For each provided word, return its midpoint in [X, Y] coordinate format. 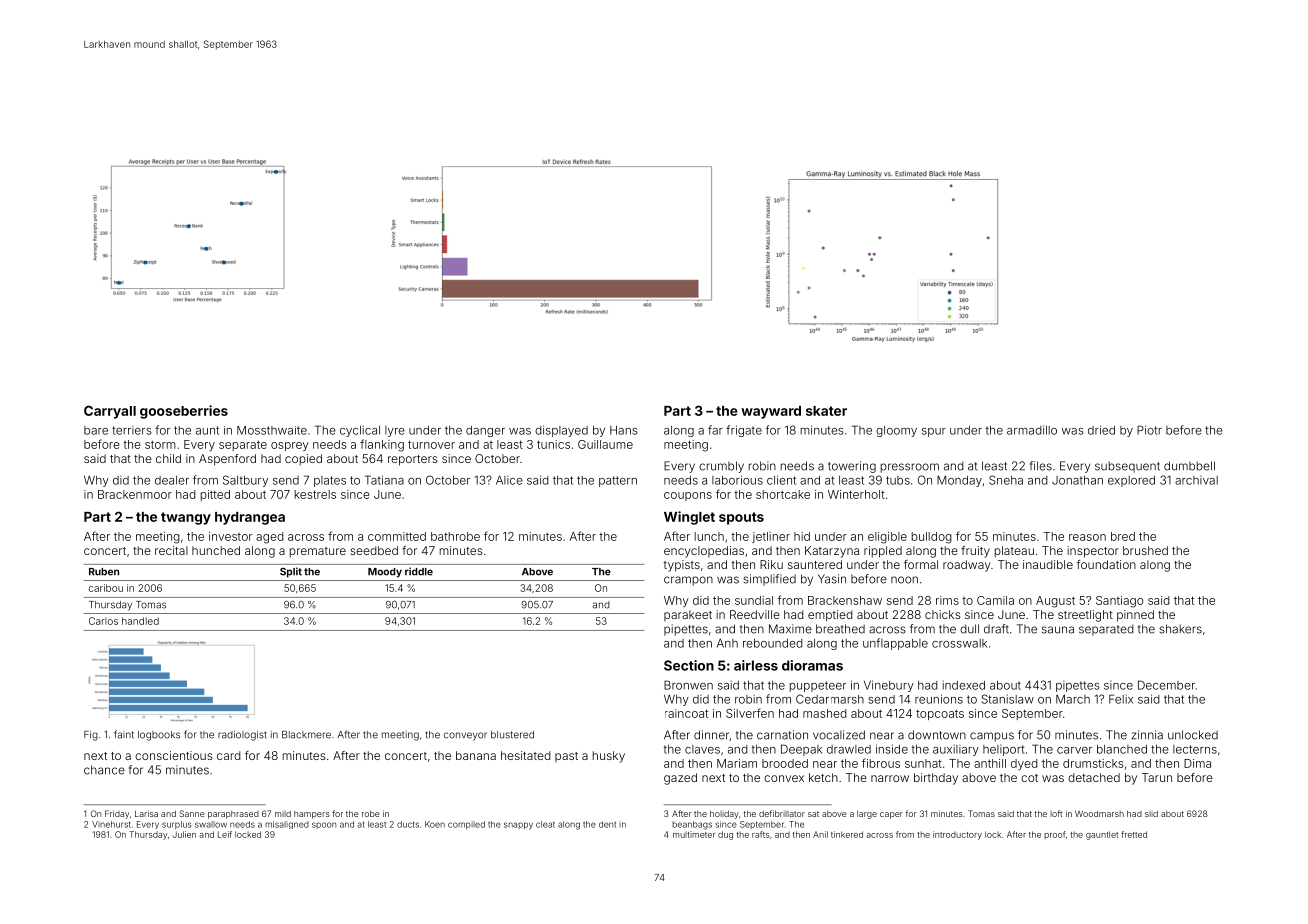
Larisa [146, 813]
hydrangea [250, 518]
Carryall [110, 412]
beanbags [692, 825]
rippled [883, 552]
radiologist [242, 736]
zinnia [1147, 735]
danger [485, 431]
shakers [1180, 629]
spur [934, 432]
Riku [771, 564]
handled [140, 621]
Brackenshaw [845, 600]
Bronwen [688, 685]
